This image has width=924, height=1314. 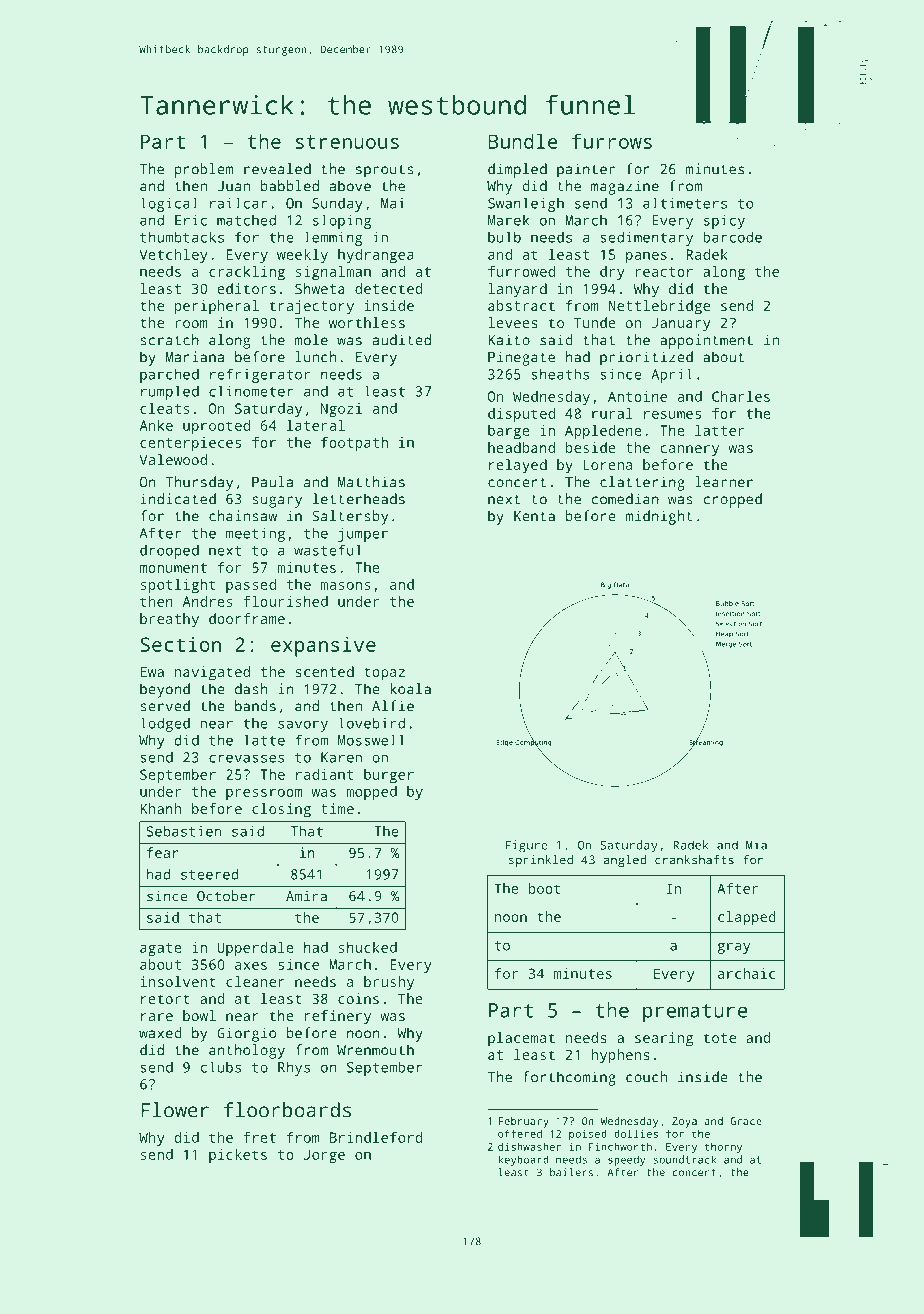 I want to click on koala, so click(x=410, y=689).
